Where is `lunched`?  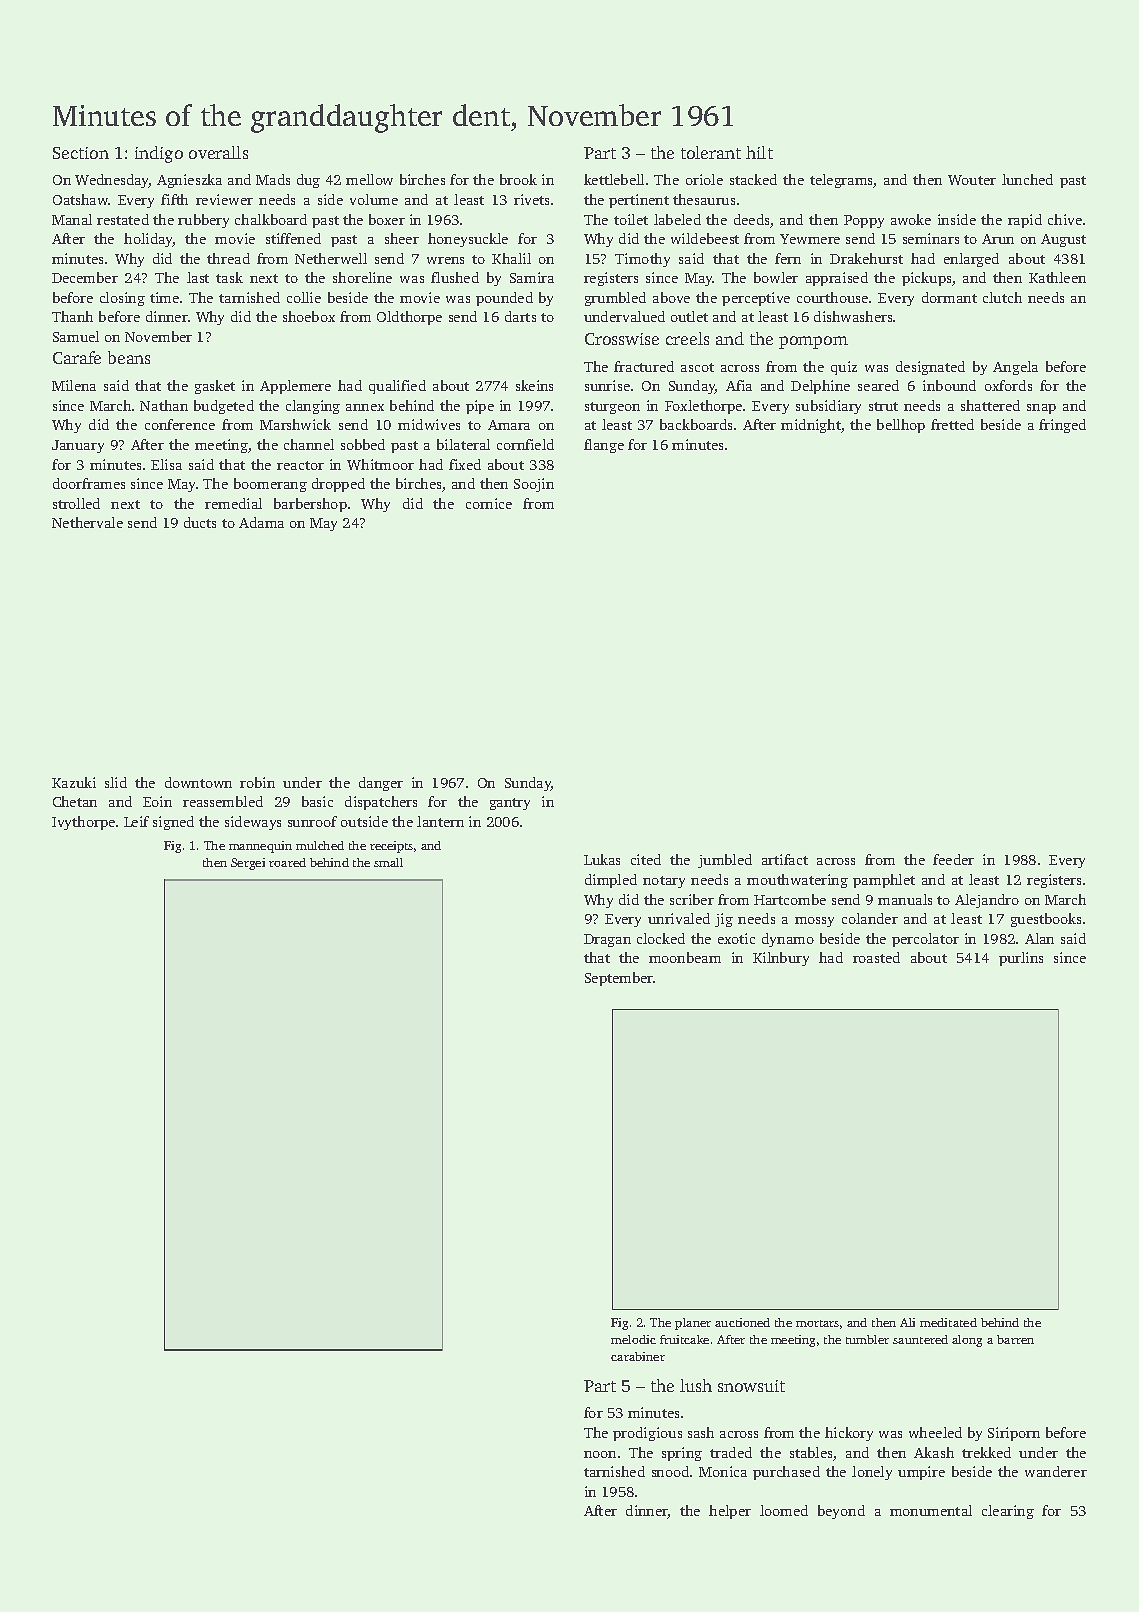
lunched is located at coordinates (1027, 179).
